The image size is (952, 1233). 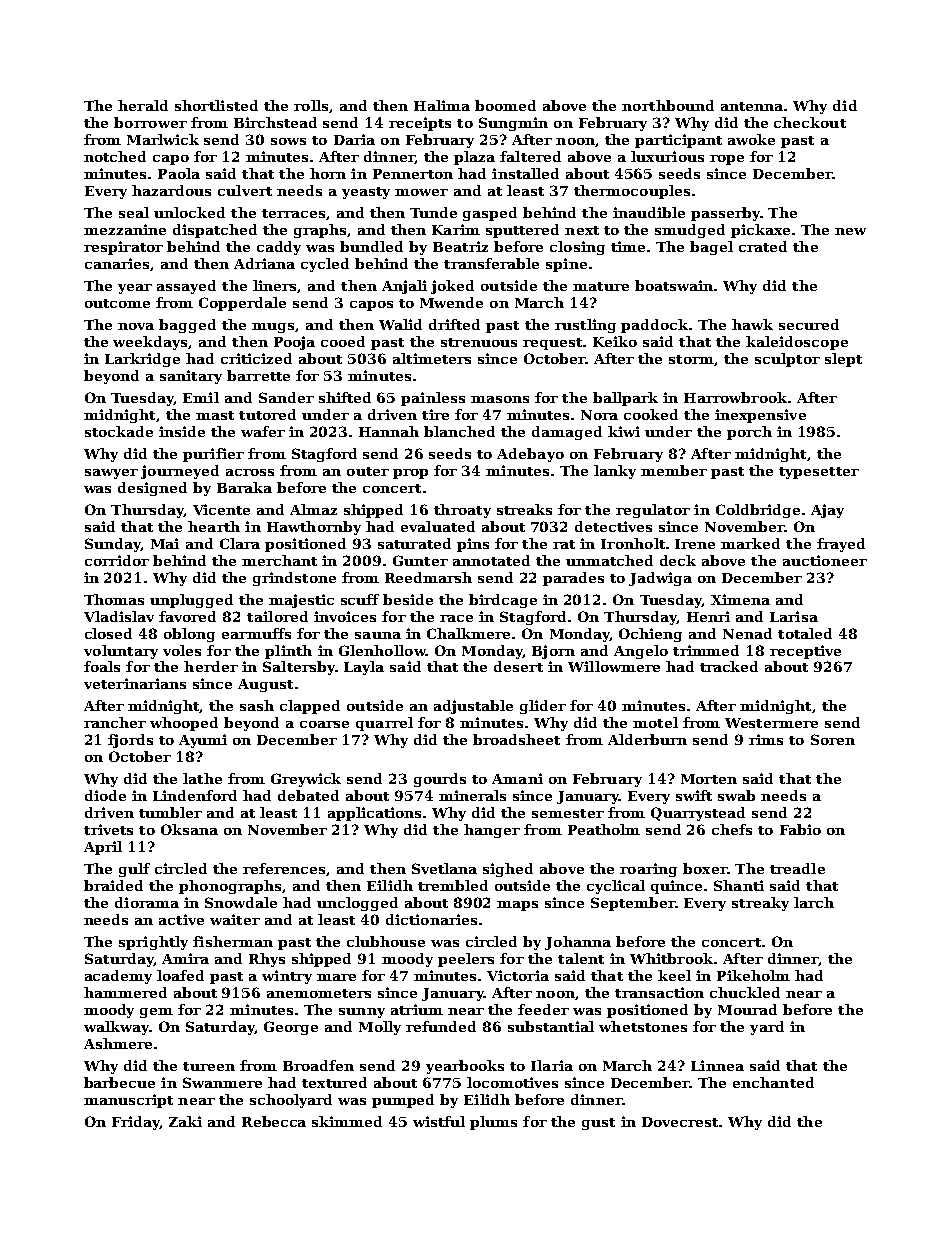 What do you see at coordinates (103, 848) in the image?
I see `April` at bounding box center [103, 848].
